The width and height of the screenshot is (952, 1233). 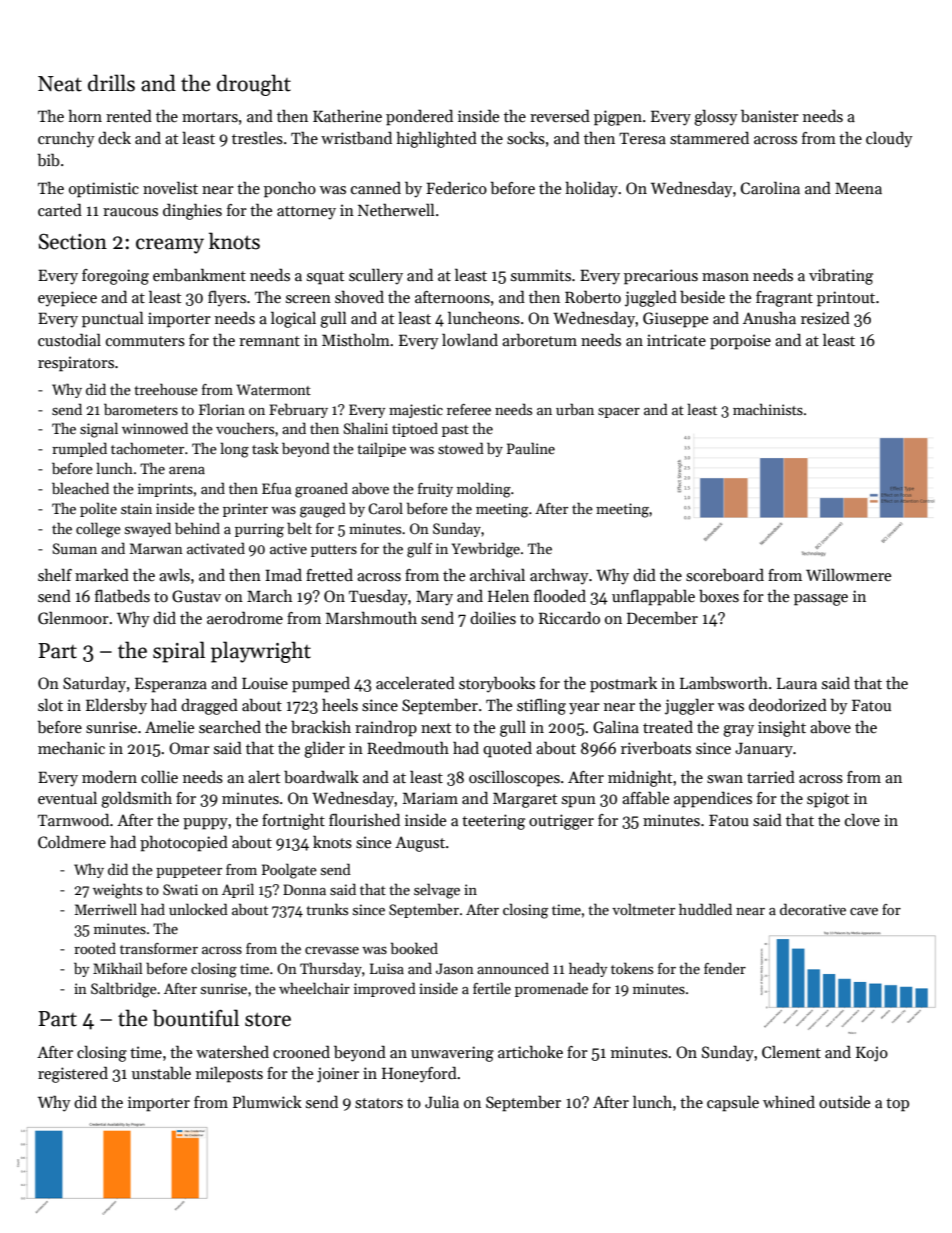 I want to click on bountiful, so click(x=196, y=1018).
